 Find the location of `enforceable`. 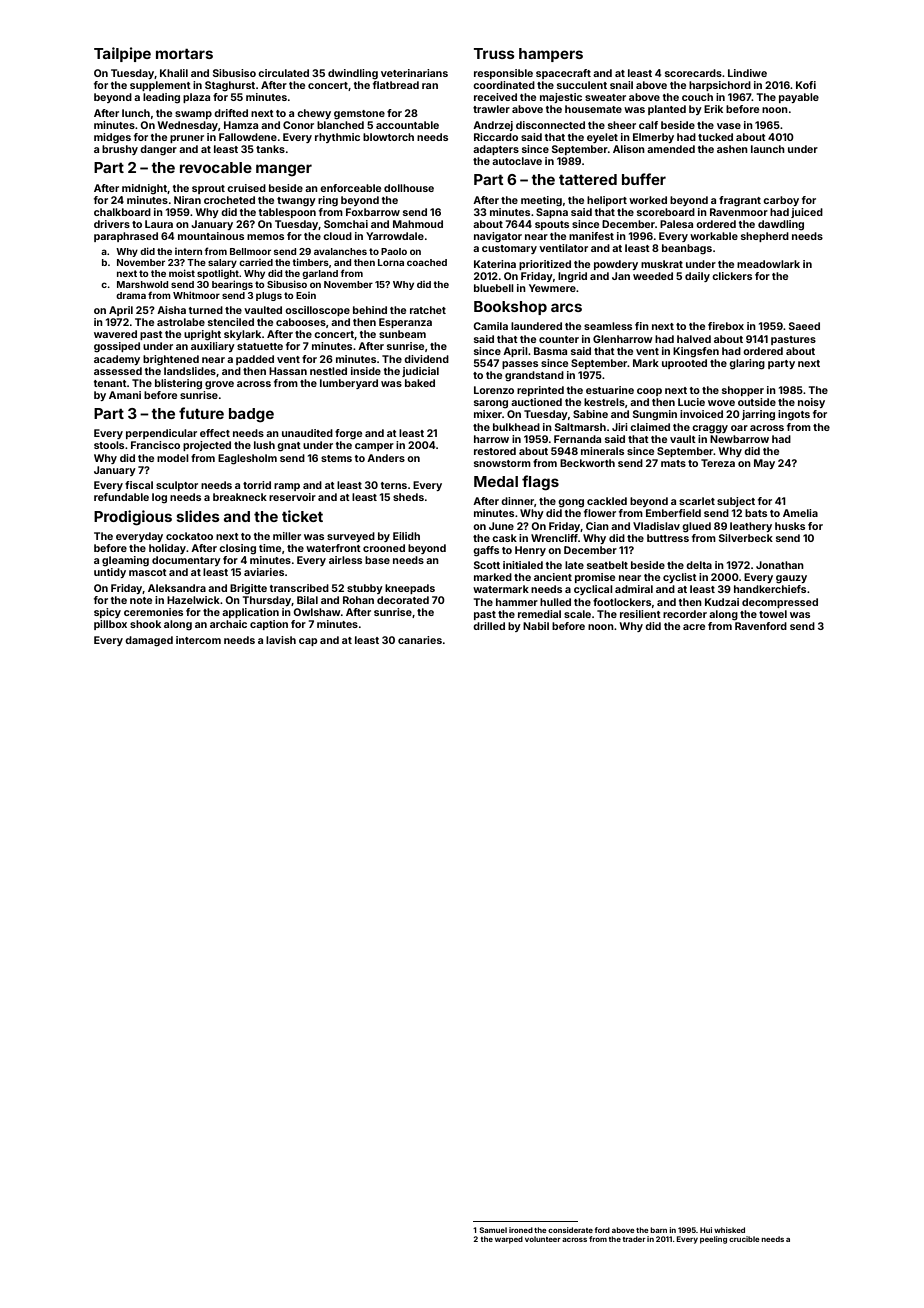

enforceable is located at coordinates (350, 188).
